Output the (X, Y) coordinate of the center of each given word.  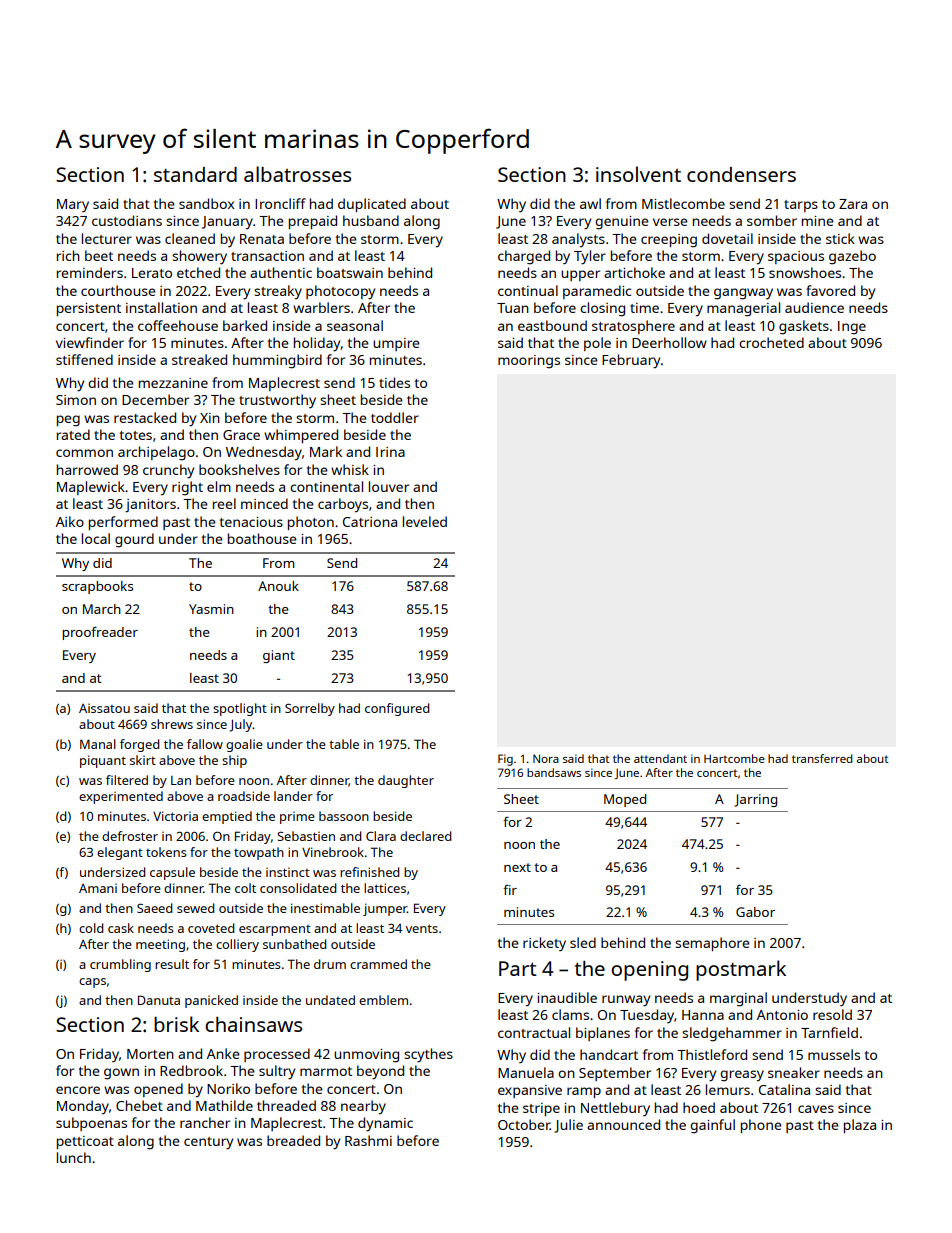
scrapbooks (97, 587)
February (631, 361)
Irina (390, 452)
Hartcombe (734, 758)
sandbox (206, 203)
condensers (741, 174)
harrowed (87, 469)
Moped (625, 800)
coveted (211, 928)
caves (816, 1109)
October (524, 1124)
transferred (822, 758)
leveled (425, 521)
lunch (74, 1157)
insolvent (638, 174)
